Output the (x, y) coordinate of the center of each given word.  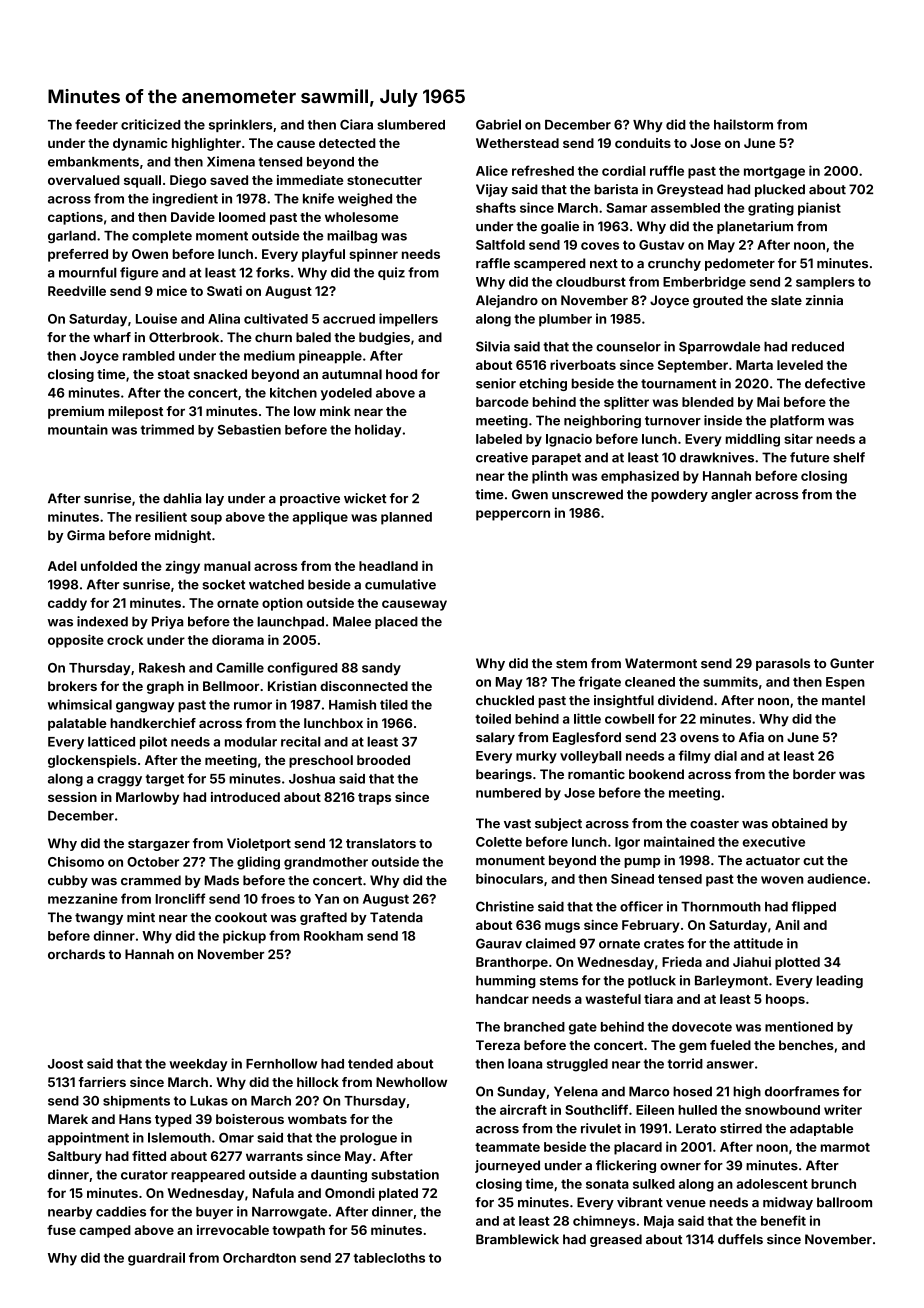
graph (165, 687)
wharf (112, 337)
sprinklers (241, 125)
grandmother (326, 863)
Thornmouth (721, 907)
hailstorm (743, 124)
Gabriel (498, 124)
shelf (849, 457)
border (814, 774)
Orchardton (259, 1258)
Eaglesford (587, 738)
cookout (241, 917)
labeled (499, 439)
